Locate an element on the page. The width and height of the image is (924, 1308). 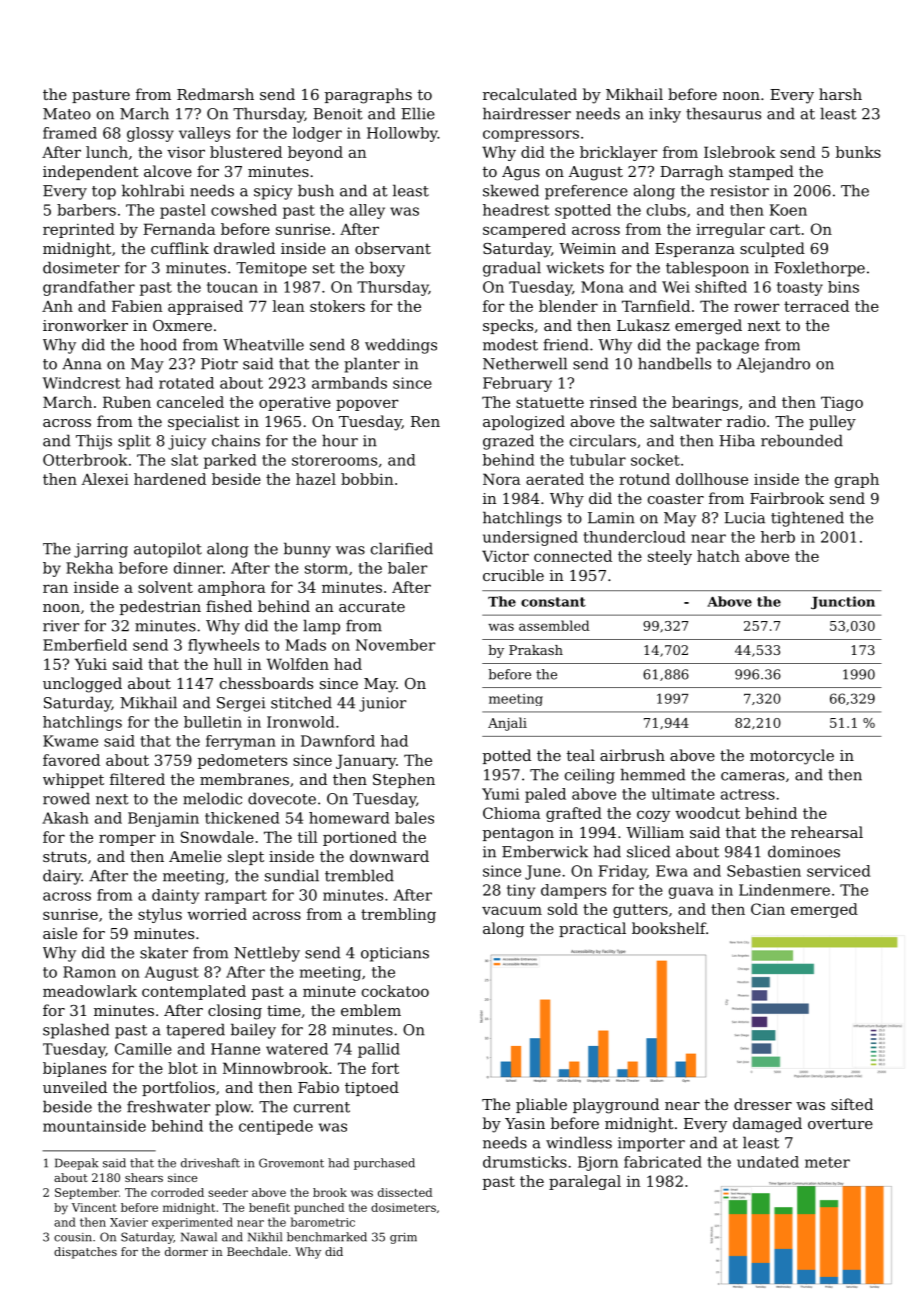
Piotr is located at coordinates (219, 364).
